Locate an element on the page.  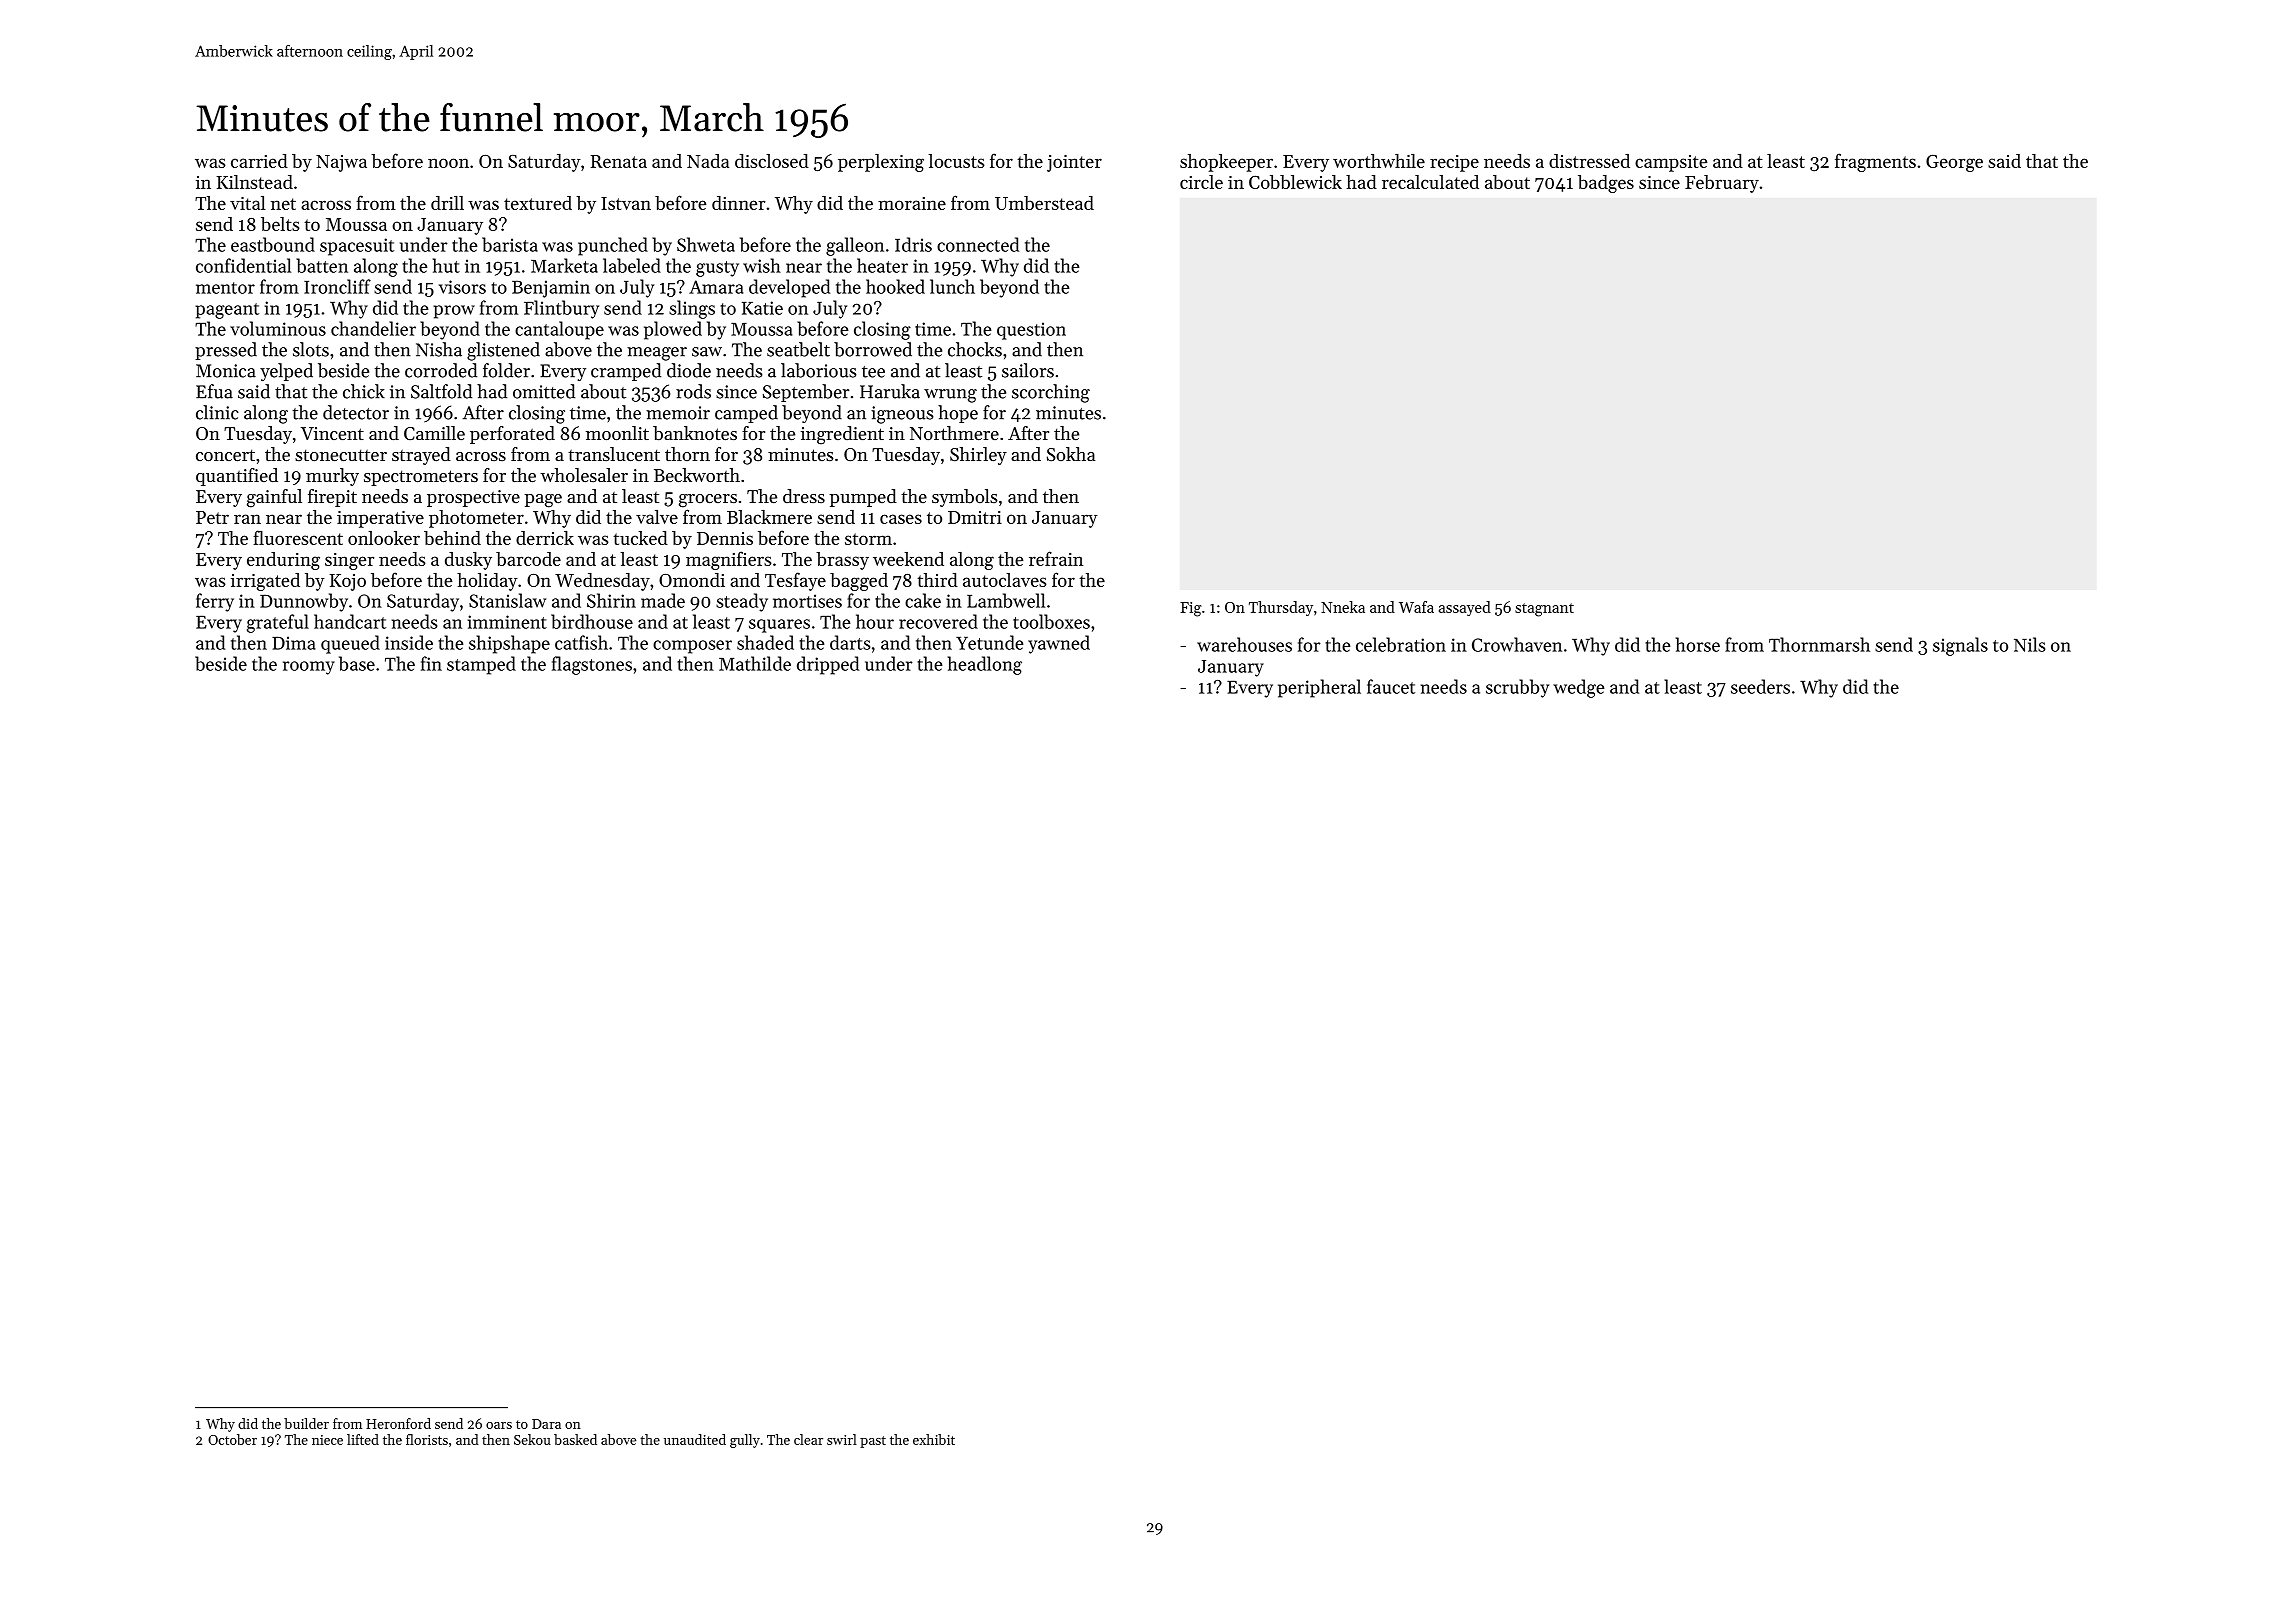
worthwhile is located at coordinates (1379, 161).
